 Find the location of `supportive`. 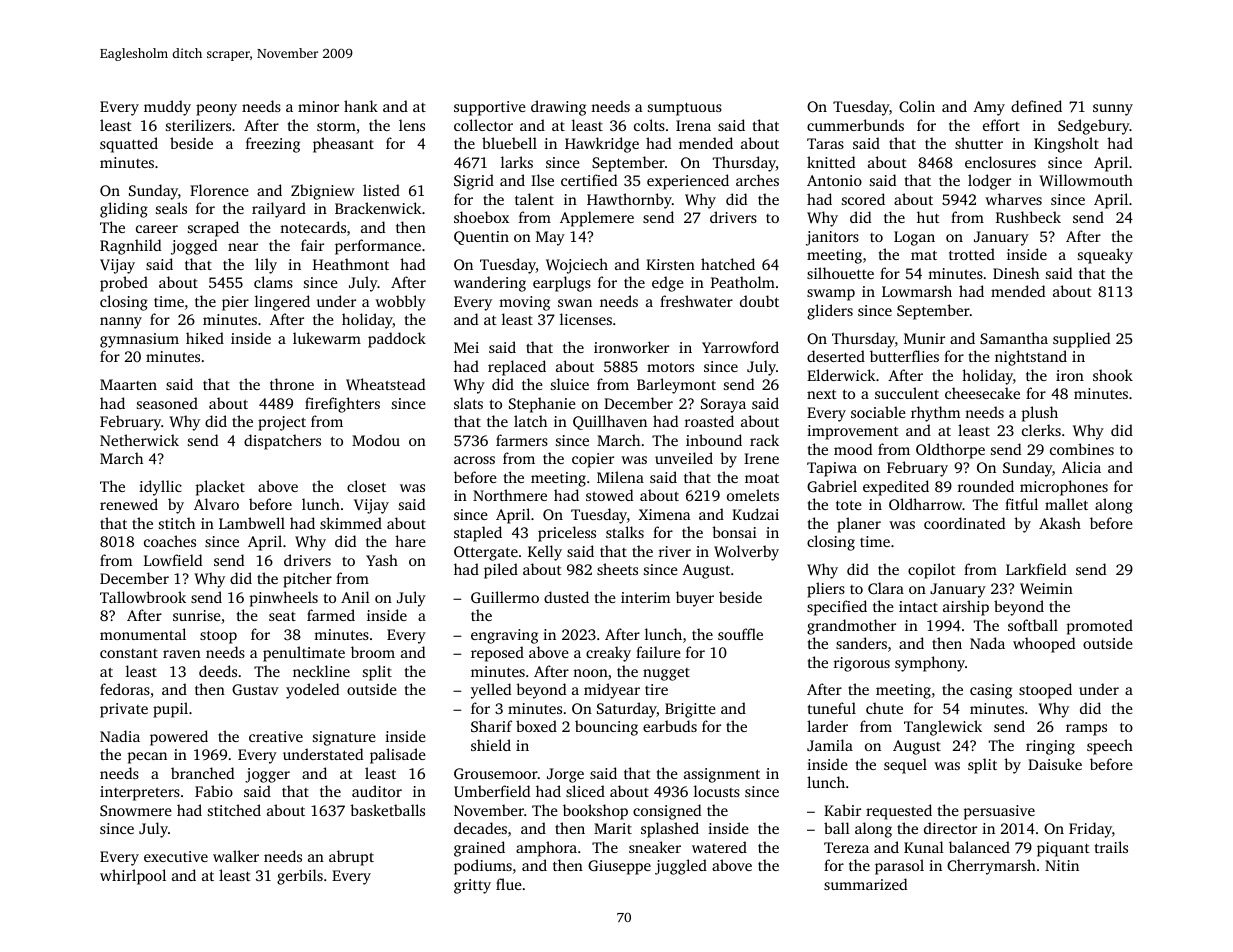

supportive is located at coordinates (490, 108).
